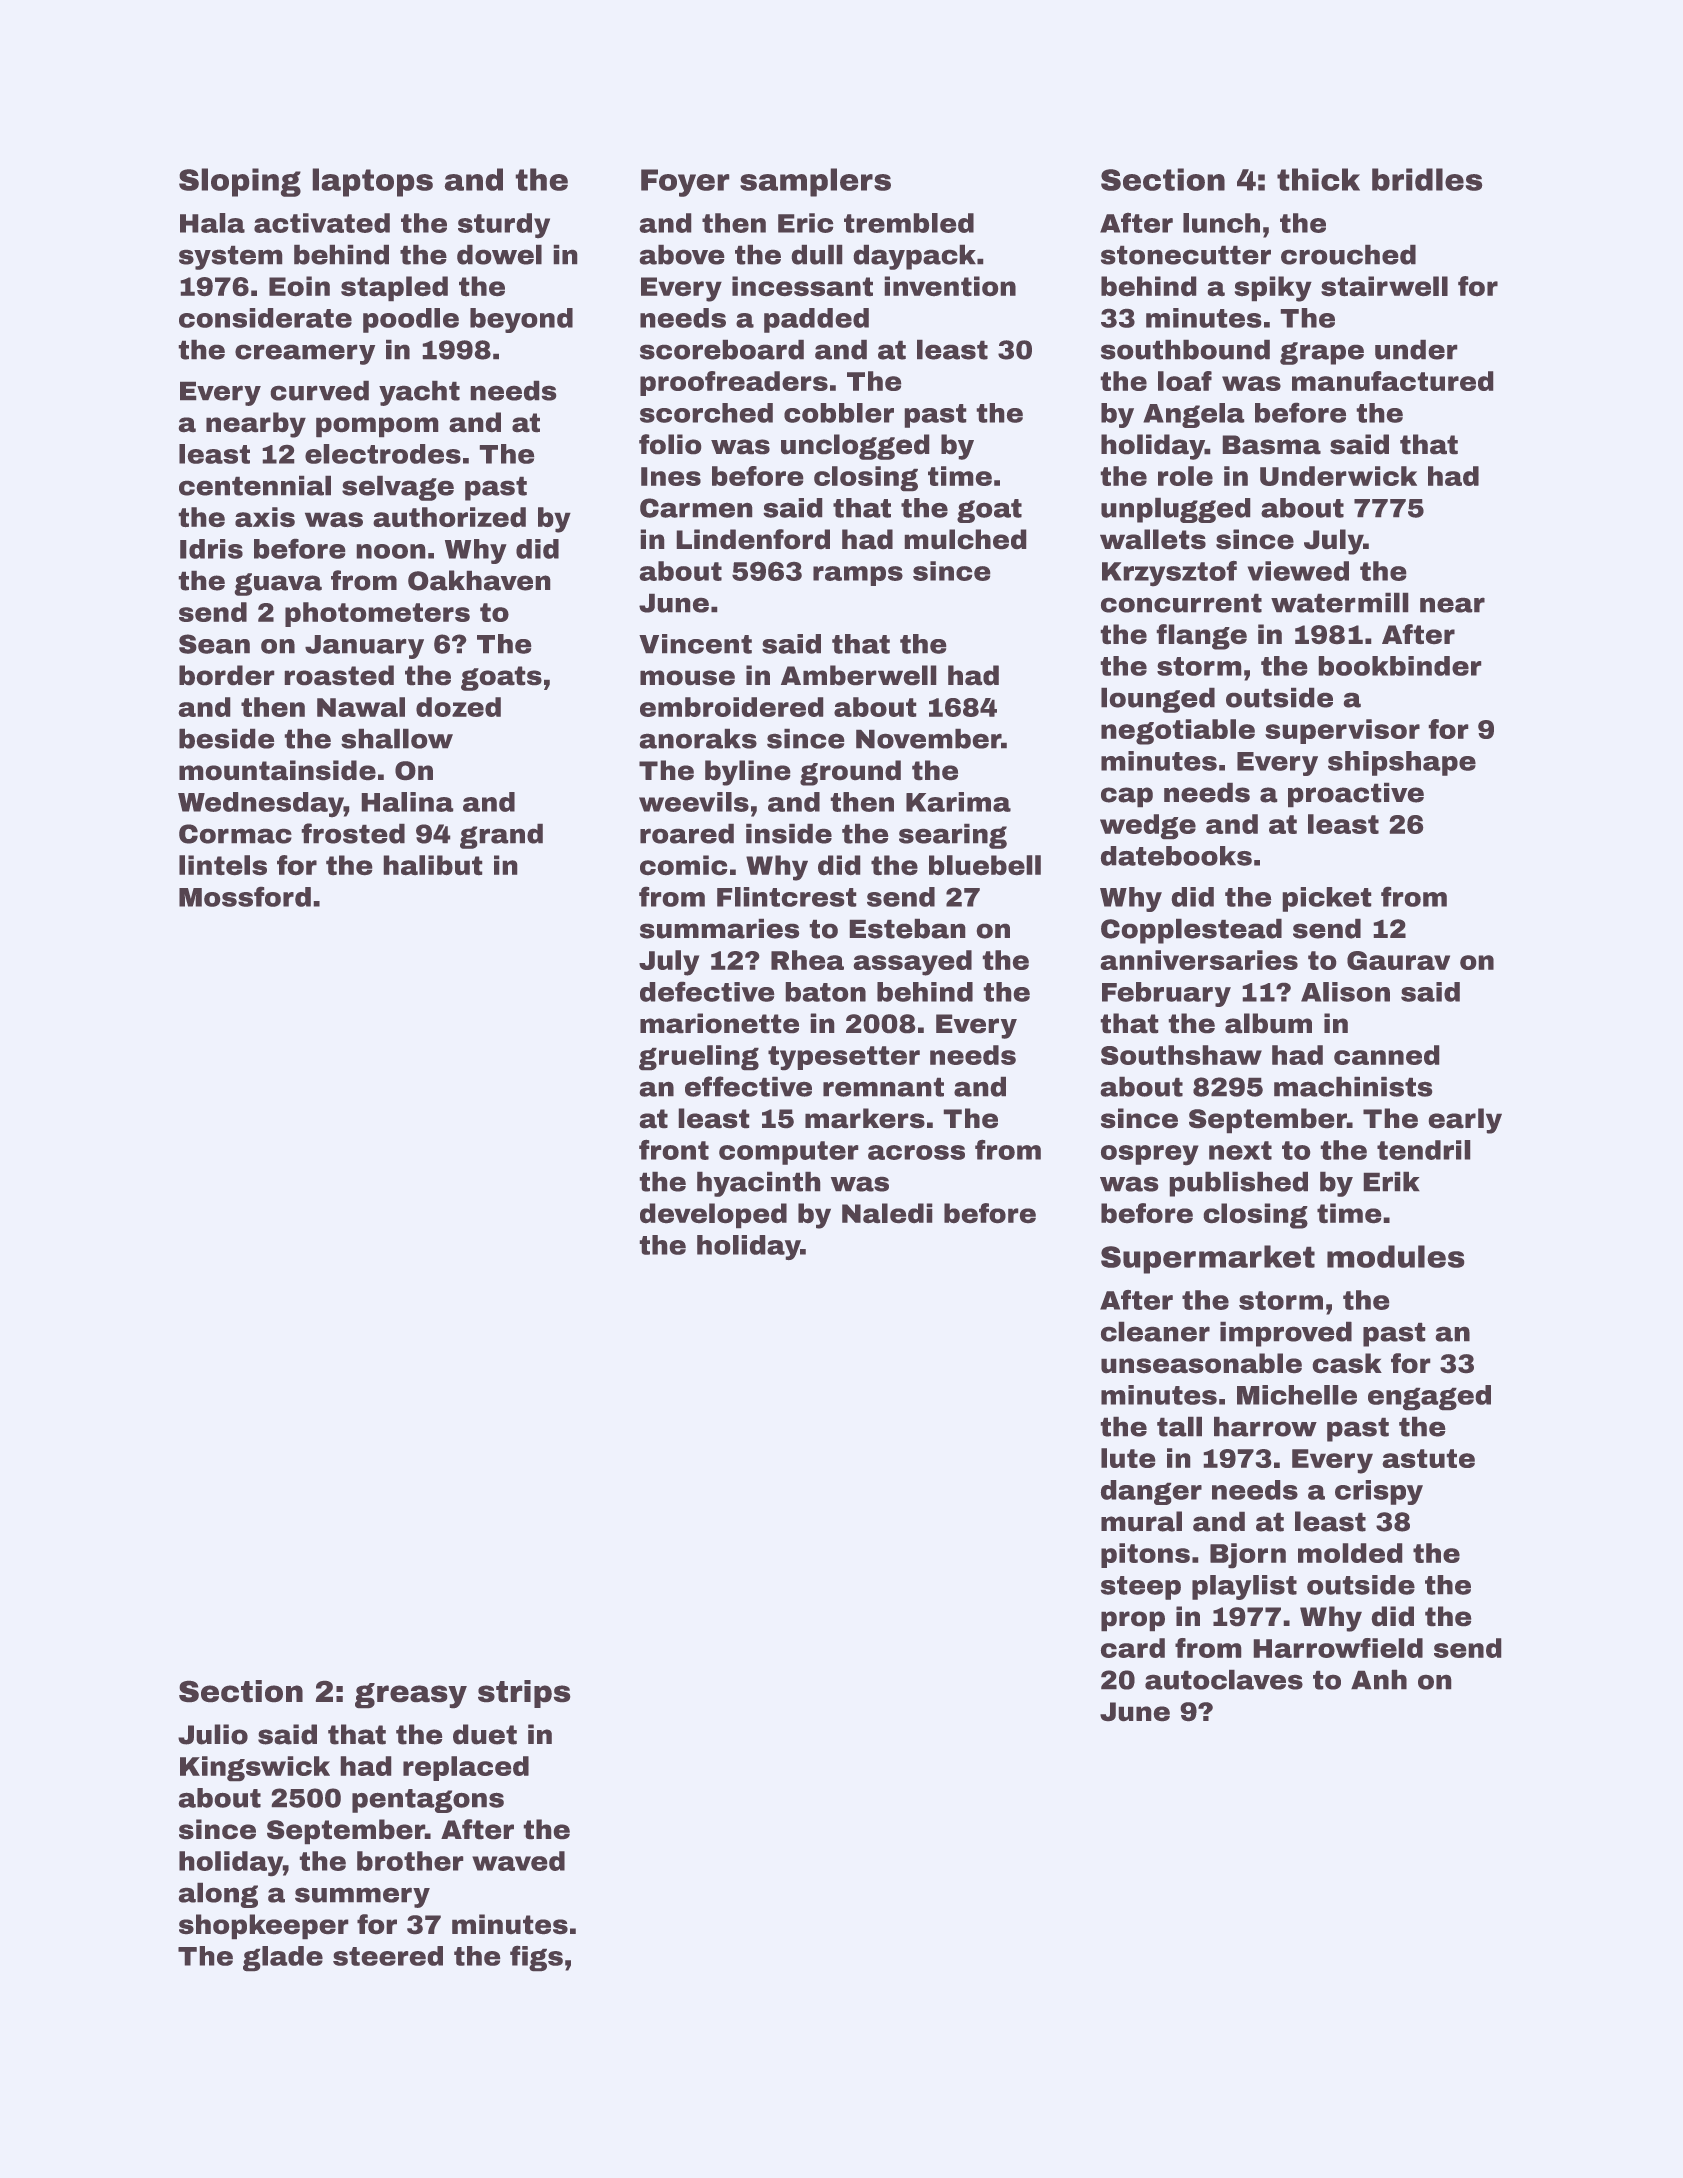 This image has height=2178, width=1683. I want to click on waved, so click(518, 1861).
